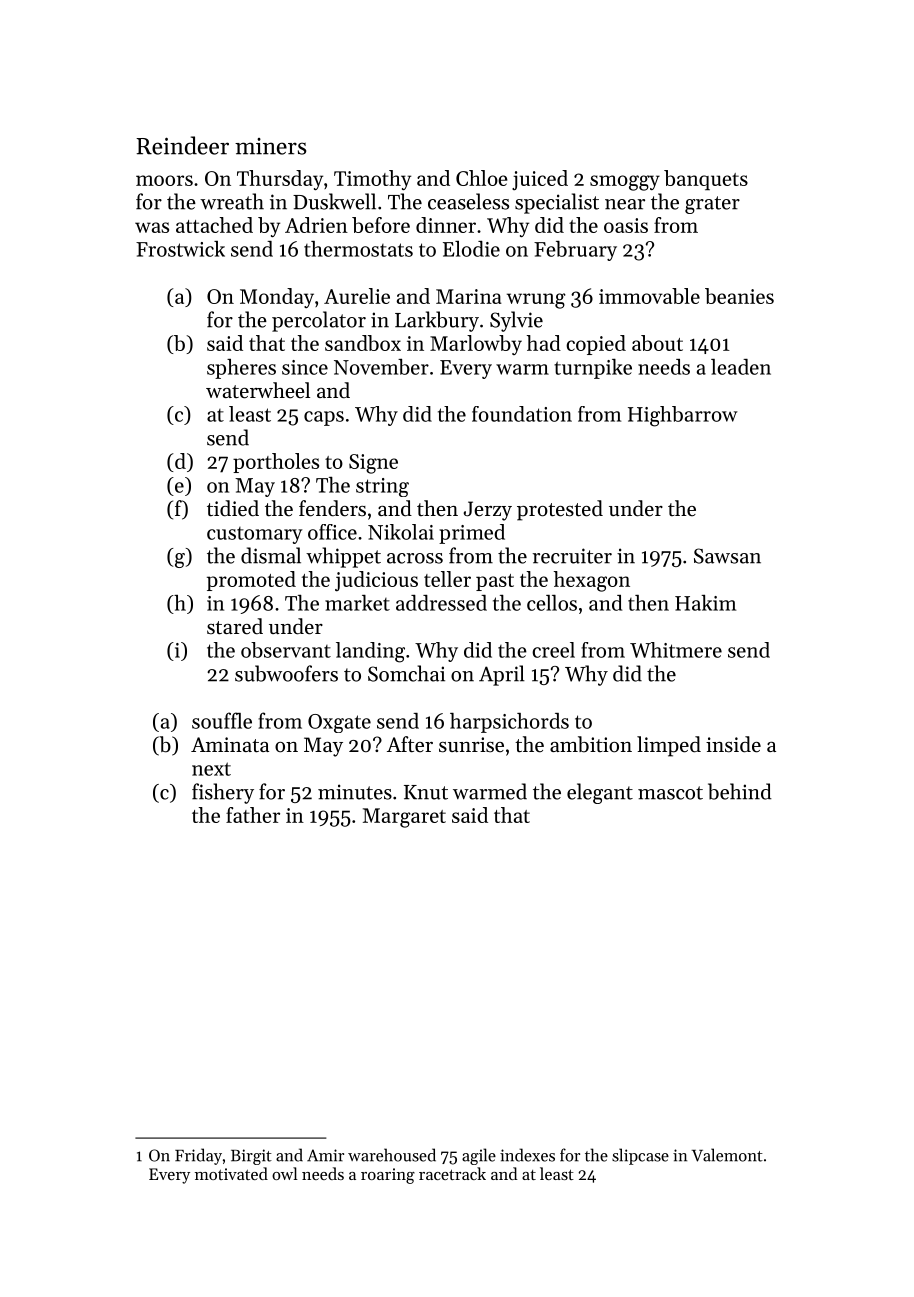 The image size is (914, 1297). Describe the element at coordinates (600, 793) in the screenshot. I see `elegant` at that location.
